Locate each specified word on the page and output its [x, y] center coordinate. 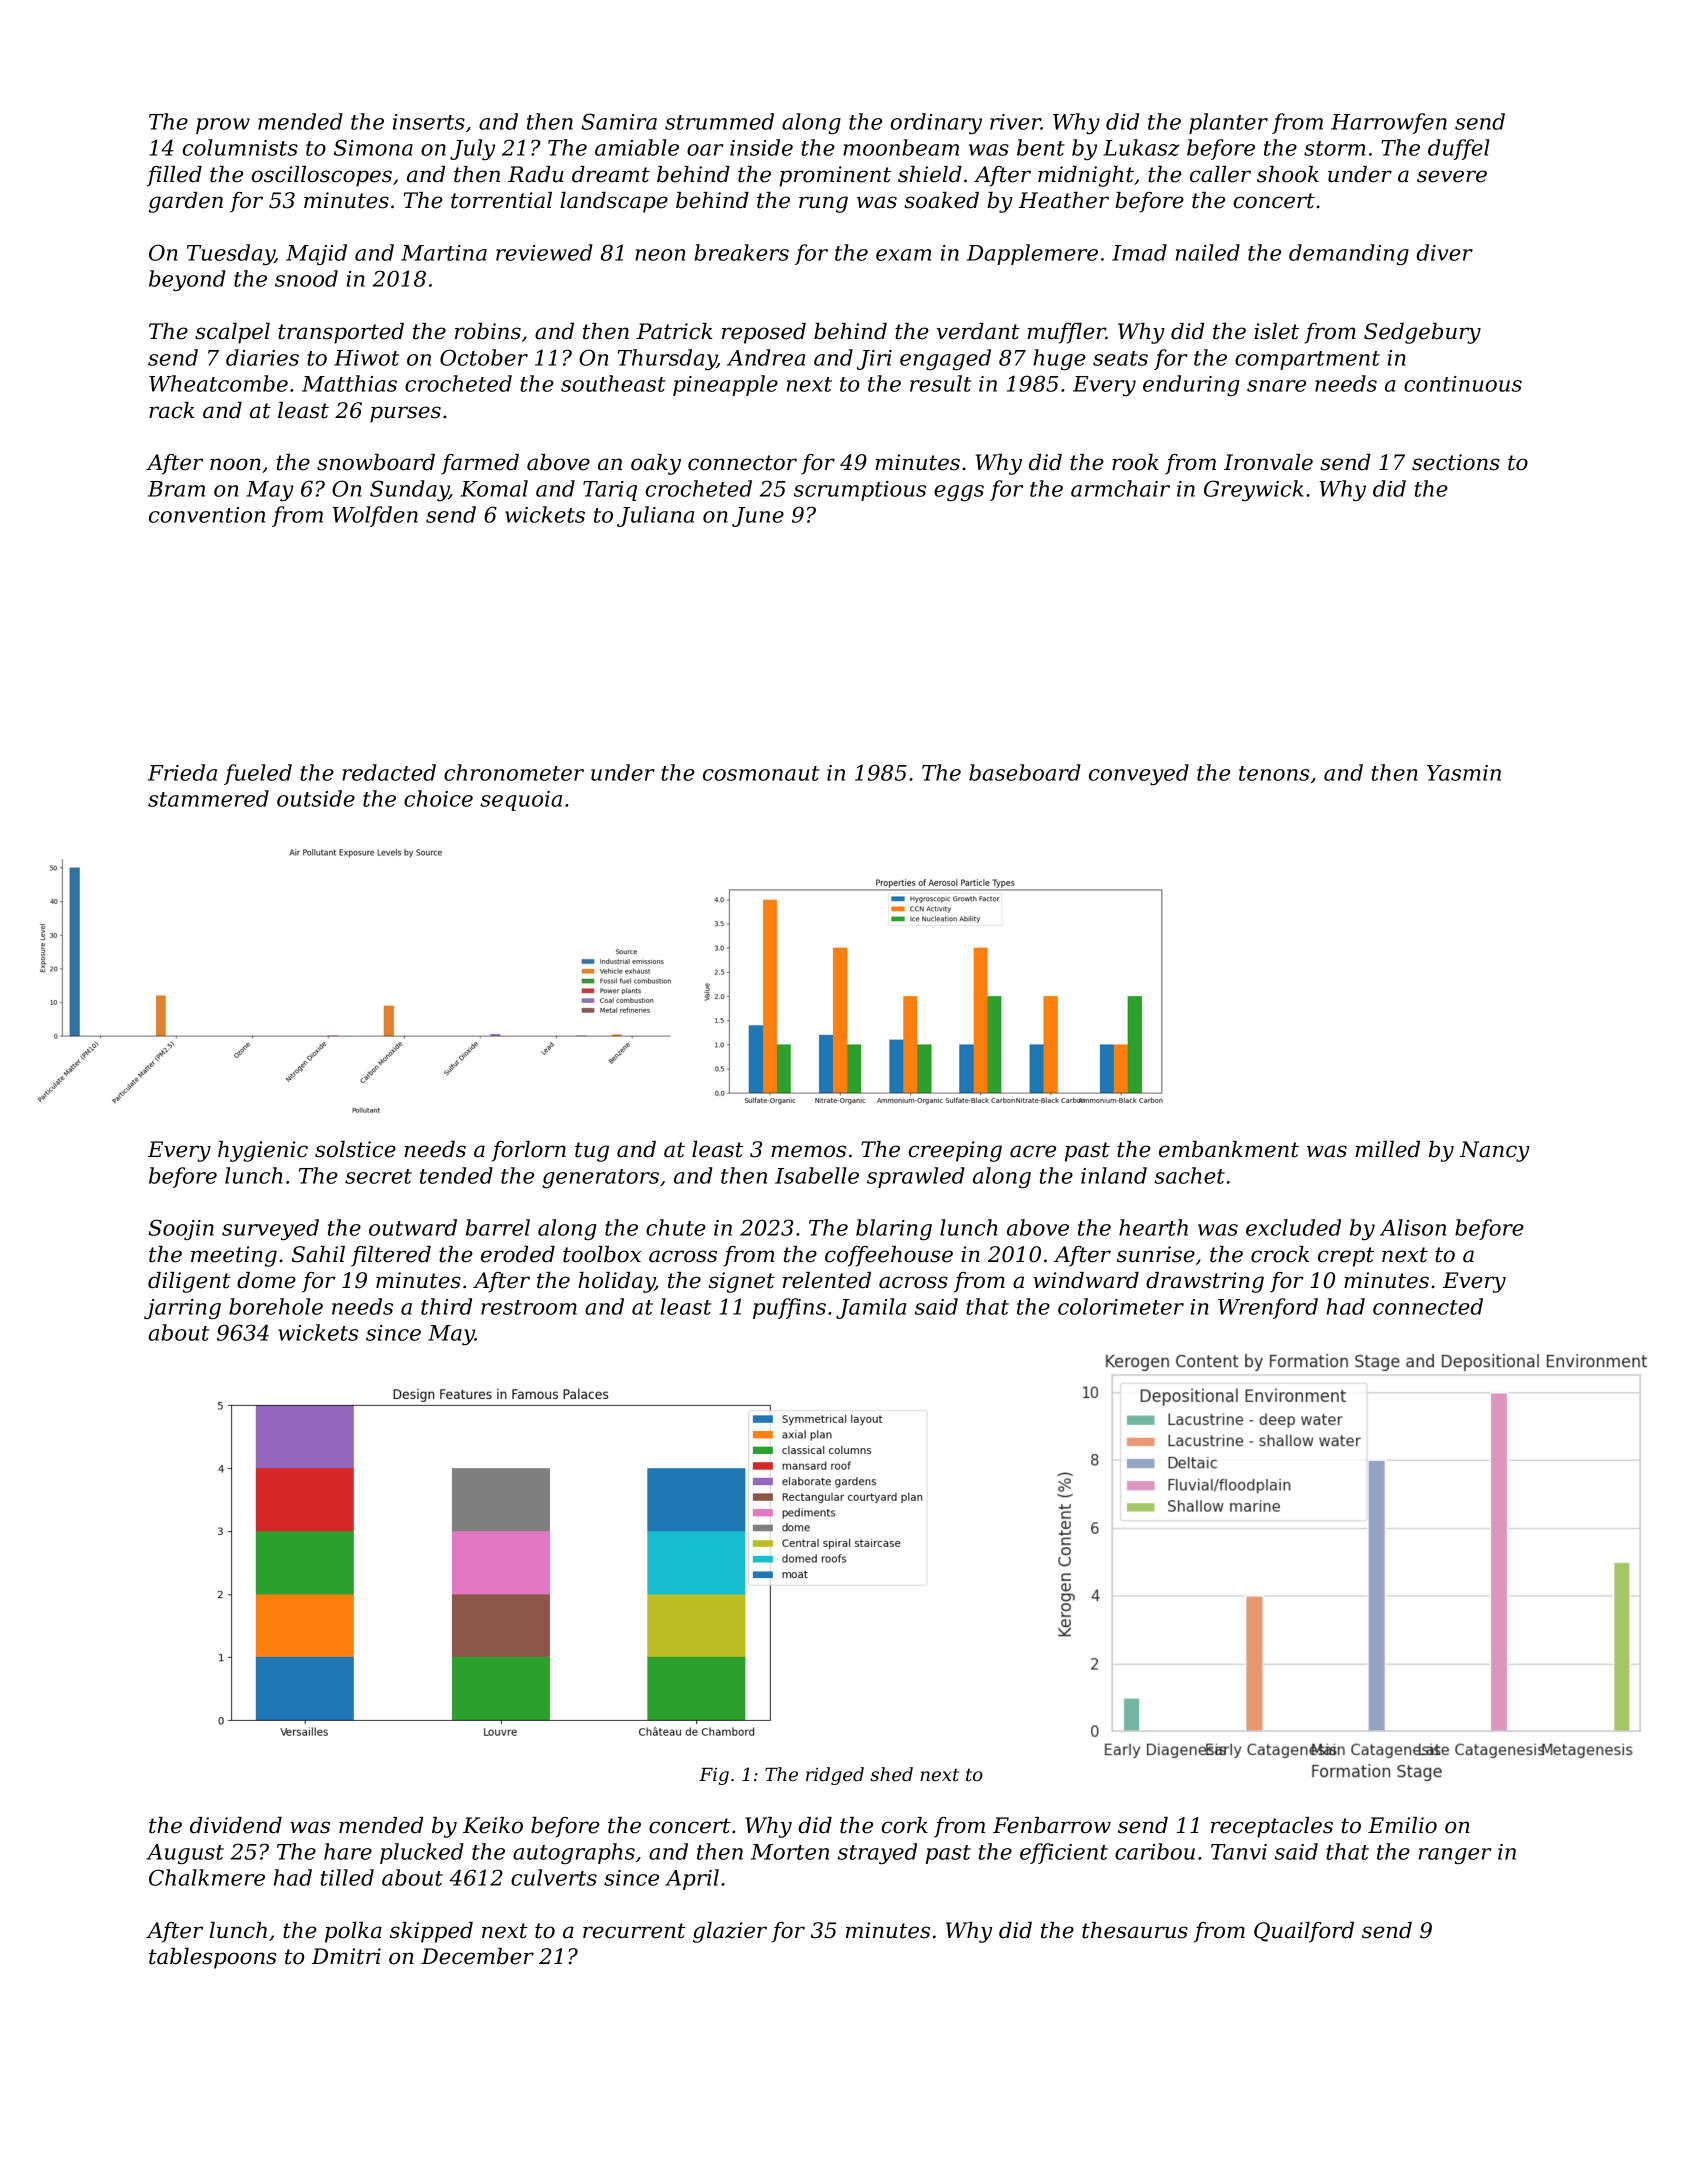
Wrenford [1268, 1308]
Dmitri [346, 1956]
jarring [182, 1309]
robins [488, 331]
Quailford [1304, 1932]
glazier [730, 1932]
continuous [1463, 384]
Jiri [874, 360]
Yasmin [1464, 773]
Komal [494, 488]
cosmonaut [761, 773]
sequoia [521, 801]
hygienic [263, 1151]
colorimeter [1121, 1306]
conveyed [1139, 774]
